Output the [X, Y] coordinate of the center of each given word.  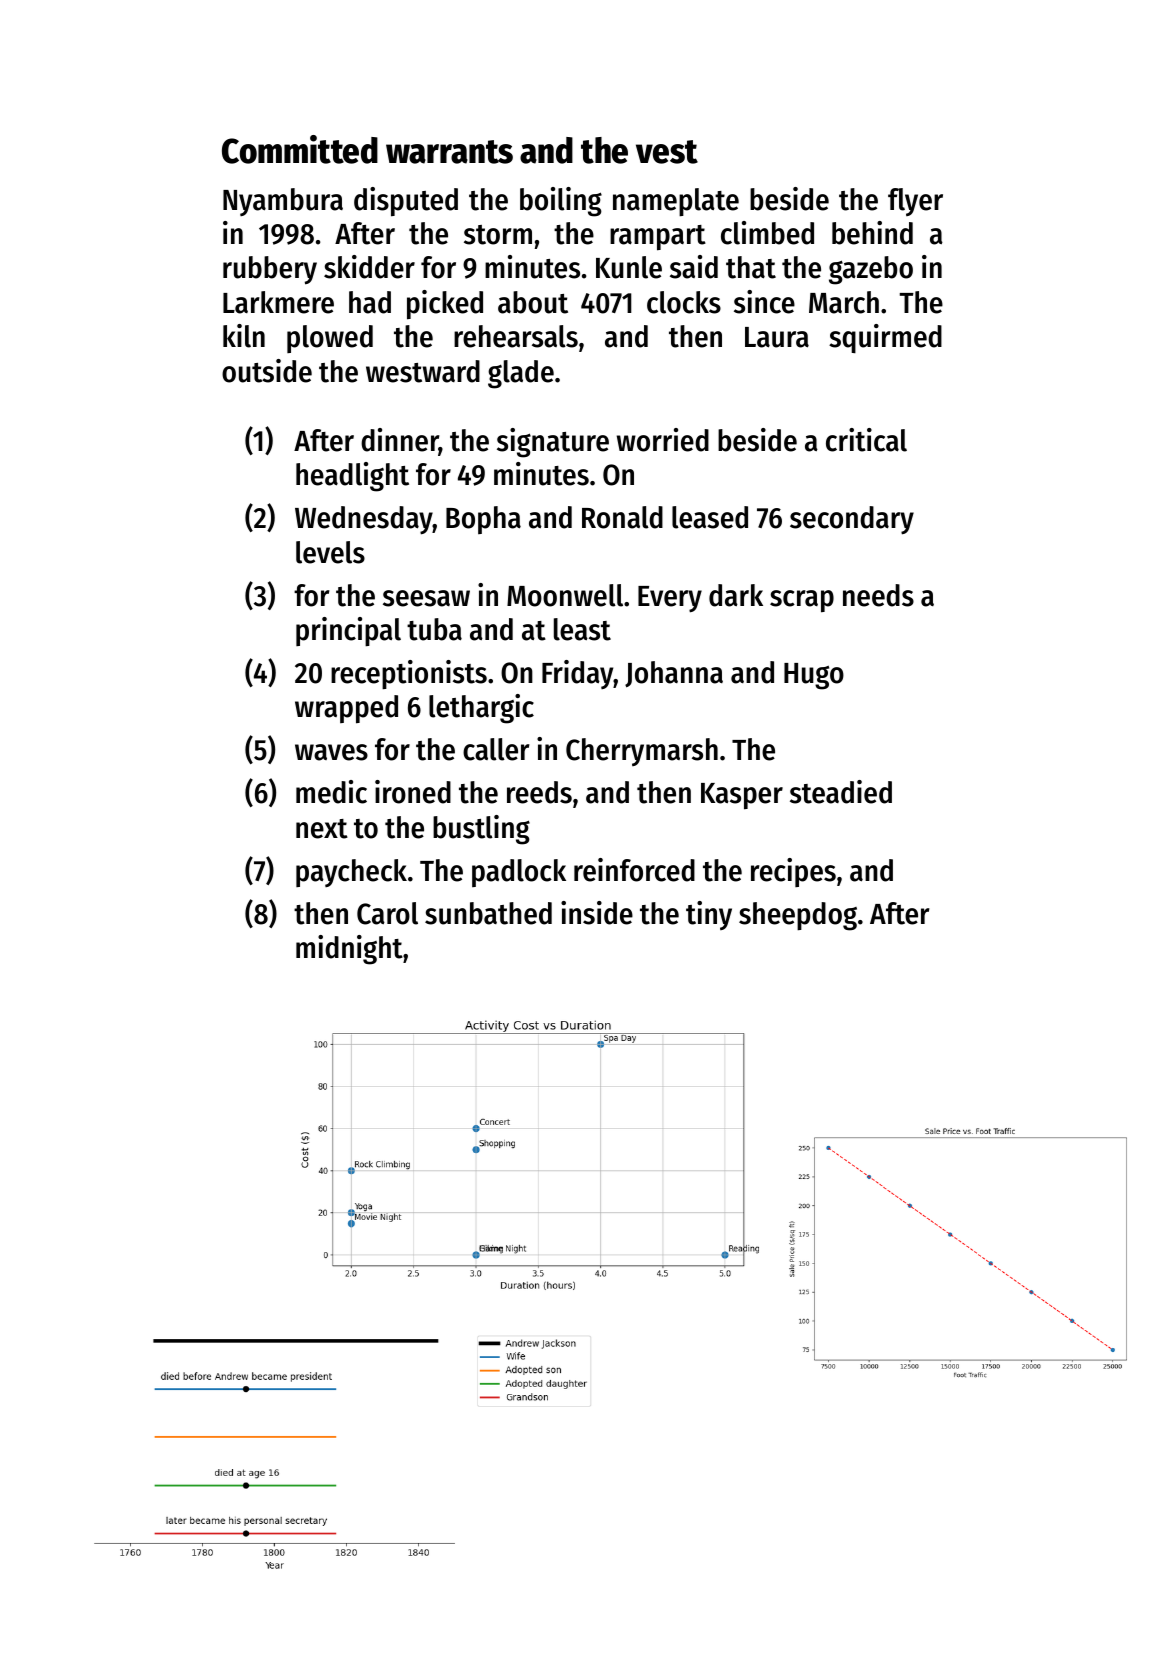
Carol [387, 913]
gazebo [871, 270]
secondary [852, 520]
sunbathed [488, 913]
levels [330, 552]
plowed [330, 339]
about [533, 302]
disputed [406, 202]
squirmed [885, 338]
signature [553, 443]
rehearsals [516, 336]
